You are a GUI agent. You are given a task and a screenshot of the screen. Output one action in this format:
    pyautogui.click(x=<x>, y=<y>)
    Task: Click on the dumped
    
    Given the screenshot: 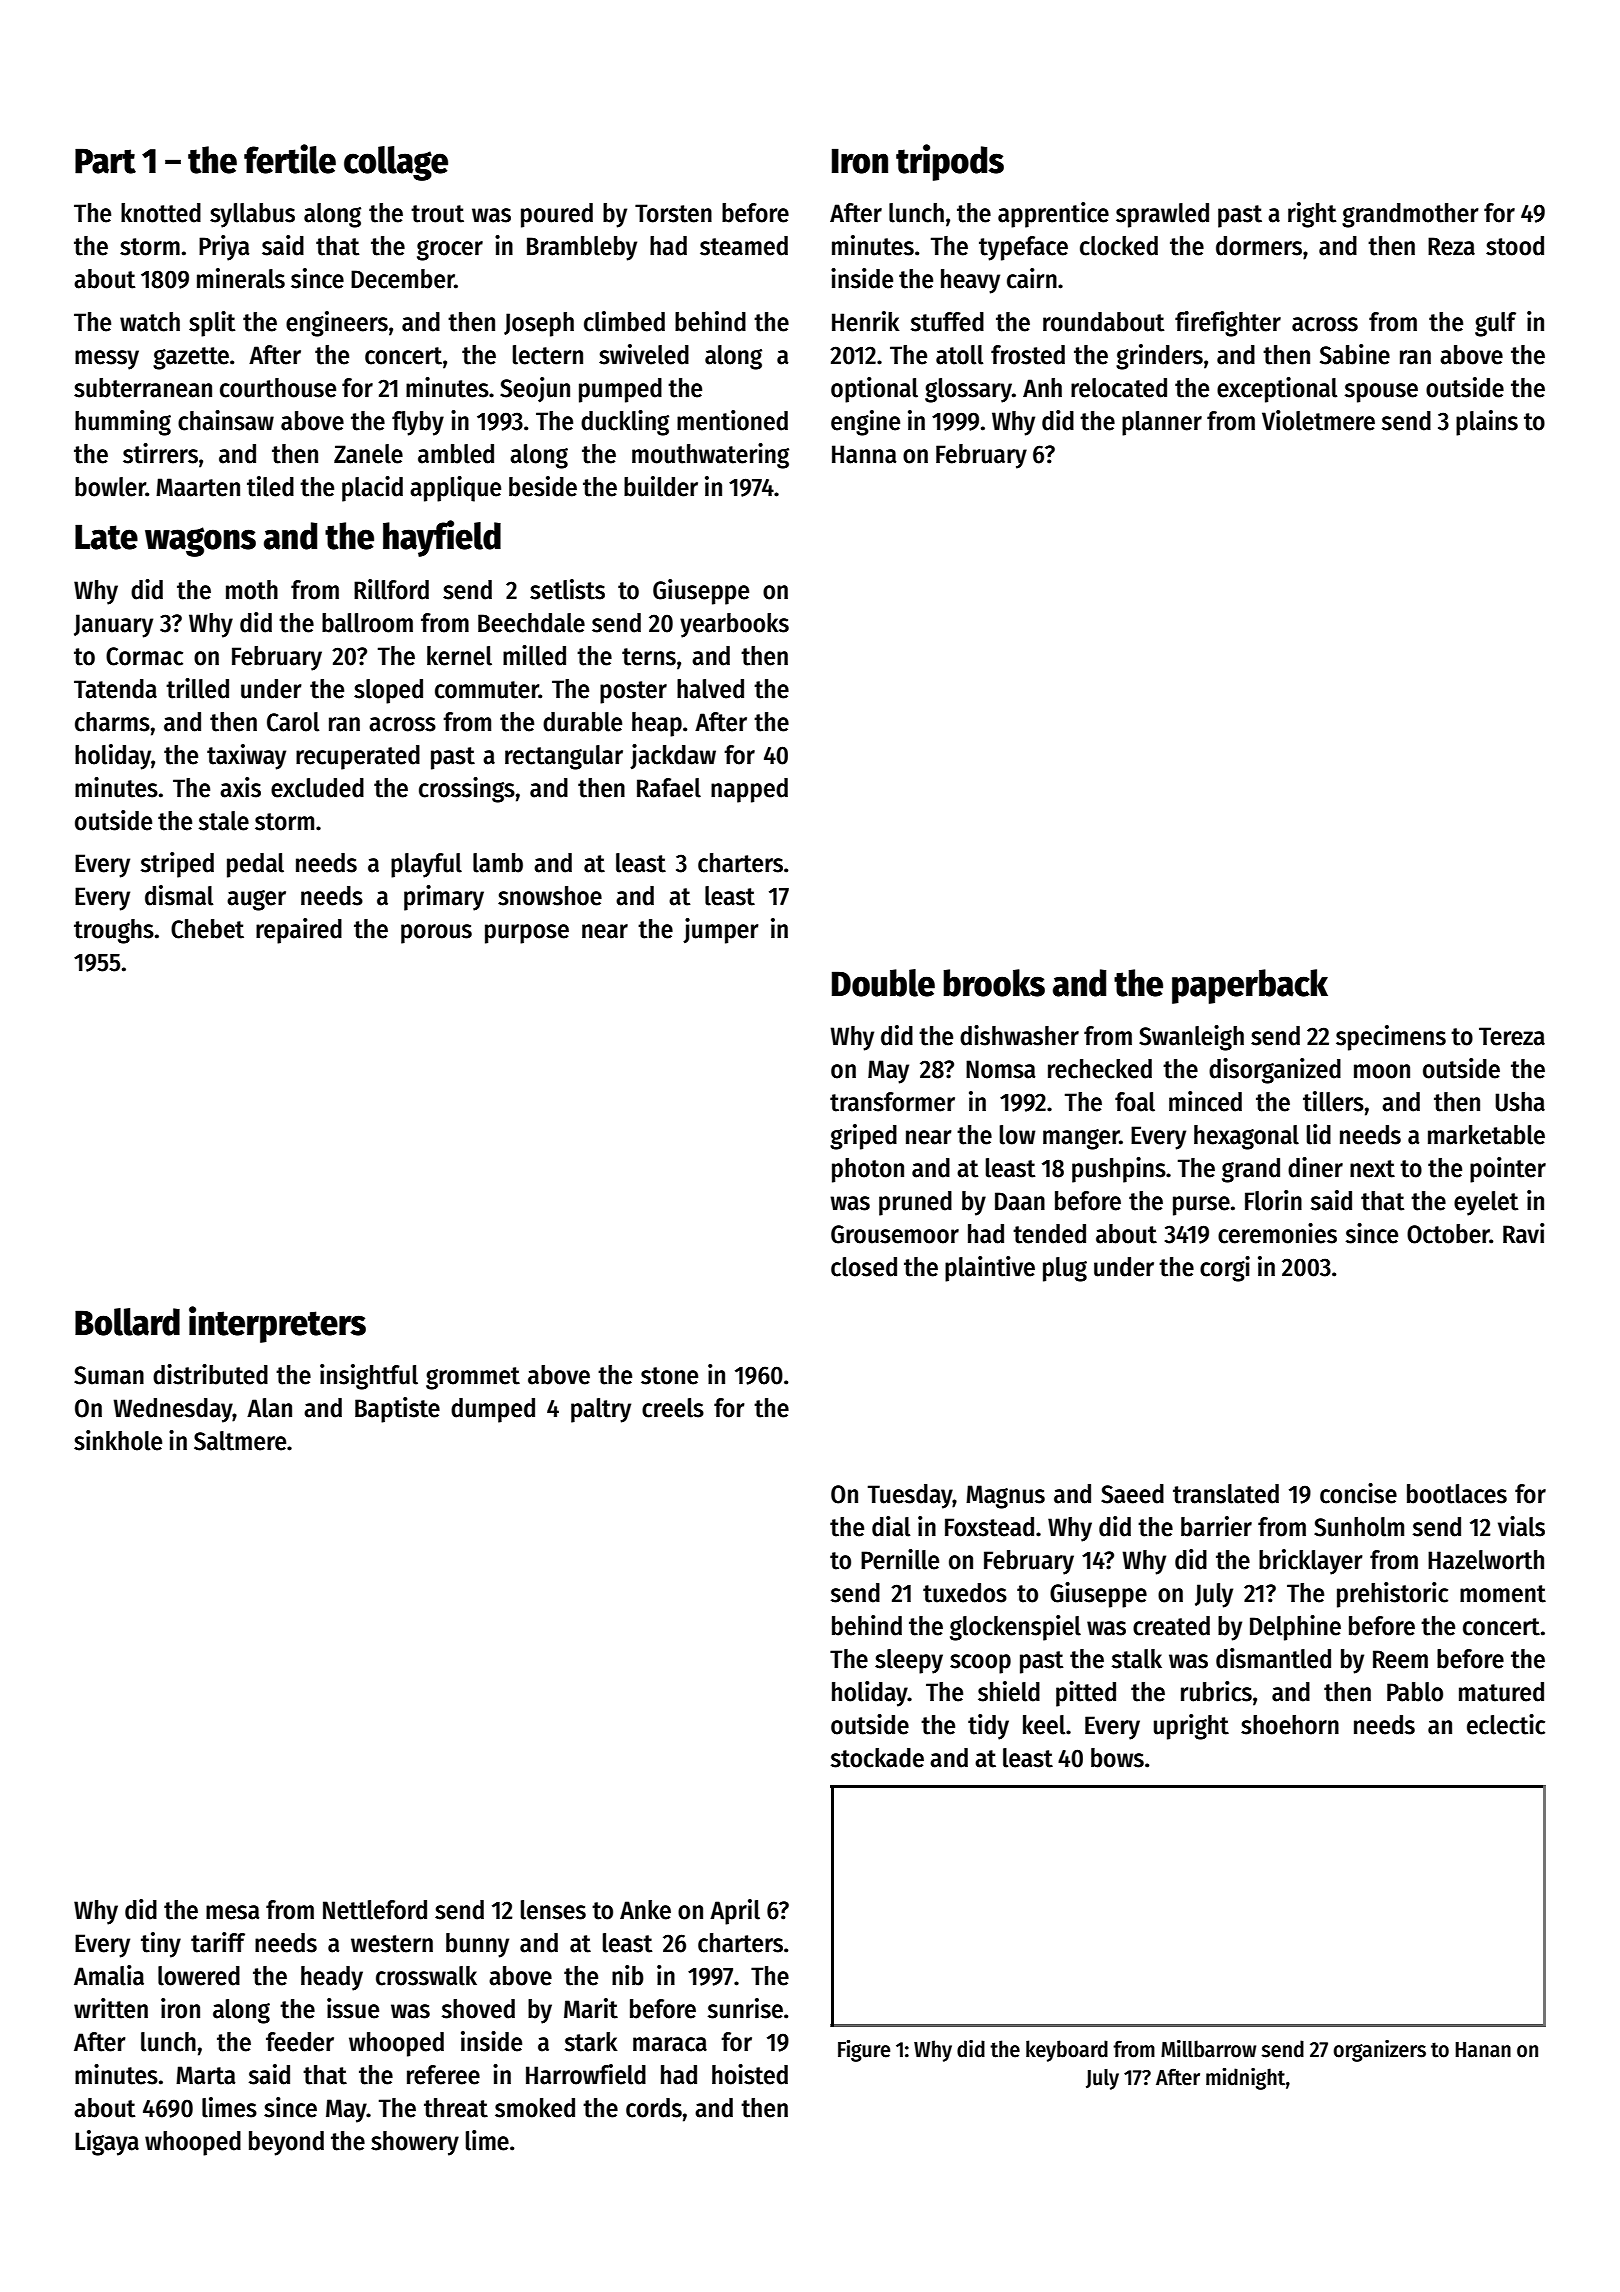 What is the action you would take?
    pyautogui.click(x=493, y=1410)
